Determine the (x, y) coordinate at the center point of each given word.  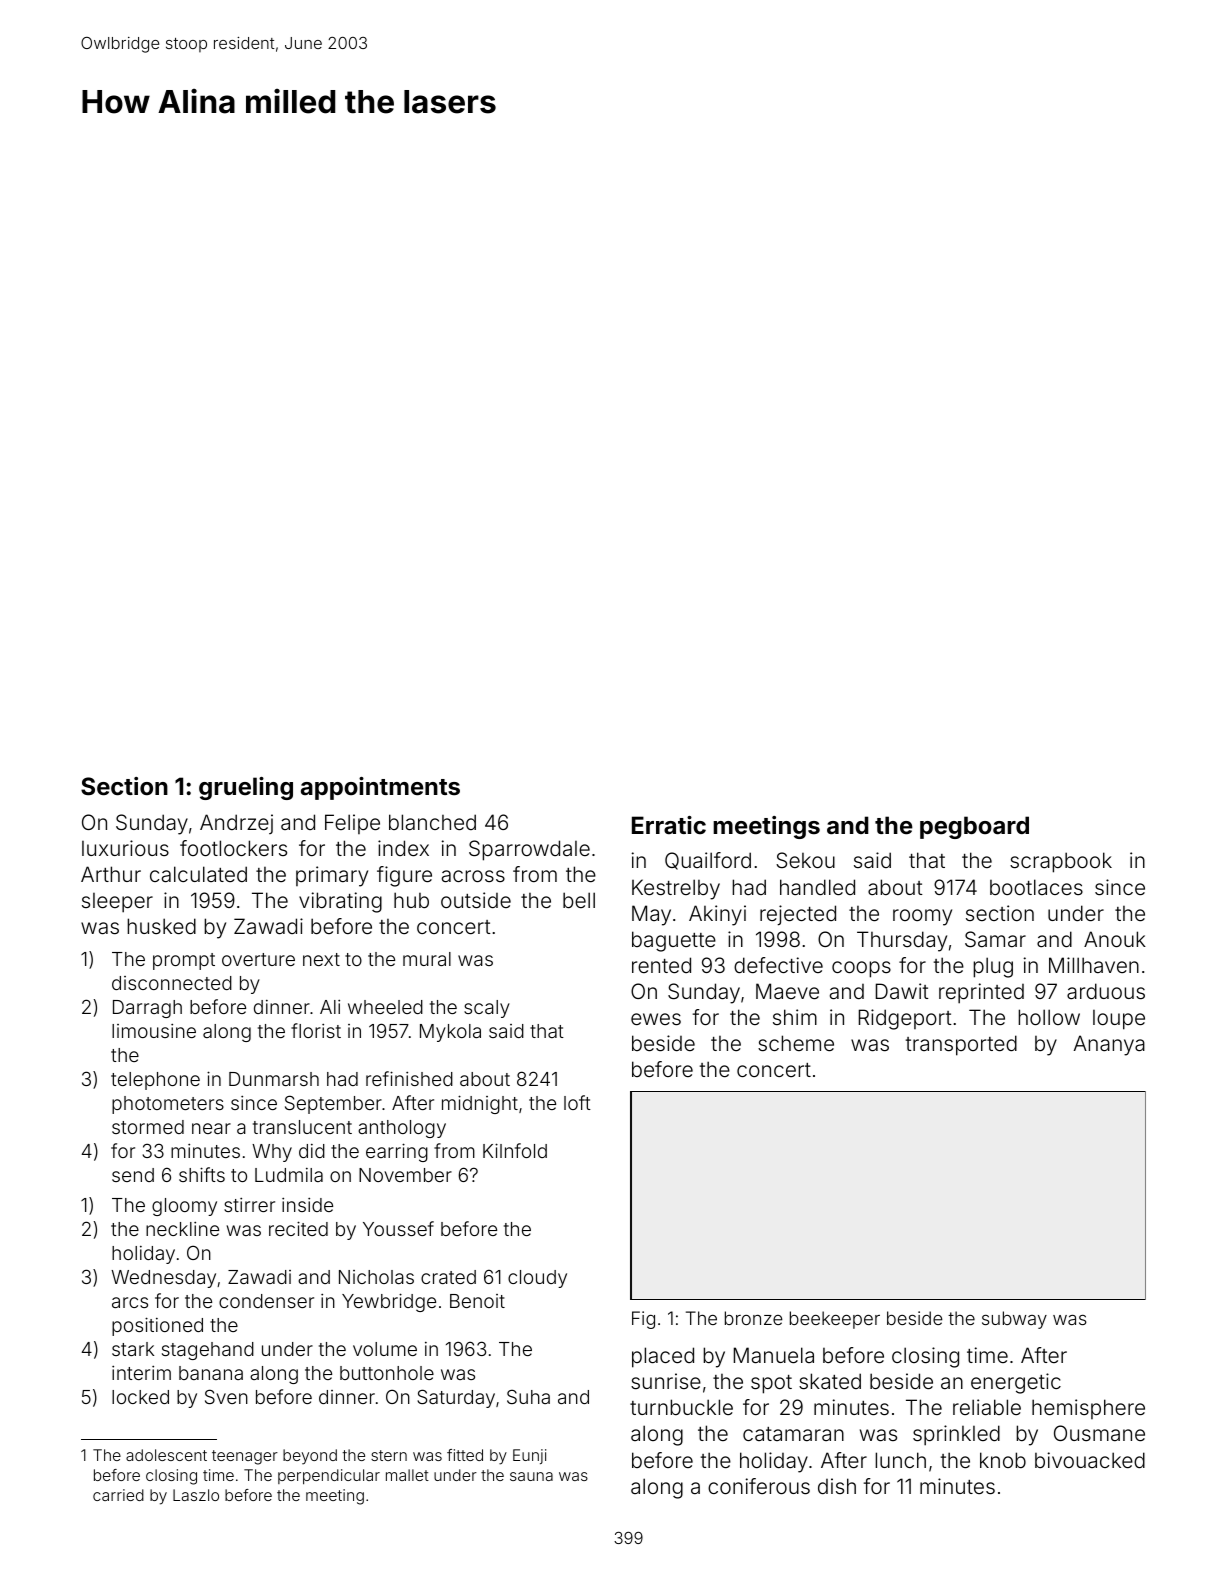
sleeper (117, 903)
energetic (1016, 1383)
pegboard (974, 827)
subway (1014, 1320)
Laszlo (196, 1495)
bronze (754, 1318)
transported (961, 1045)
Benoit (477, 1301)
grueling (246, 788)
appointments (380, 788)
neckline (182, 1229)
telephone (155, 1081)
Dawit (902, 991)
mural (427, 959)
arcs (130, 1302)
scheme (796, 1043)
